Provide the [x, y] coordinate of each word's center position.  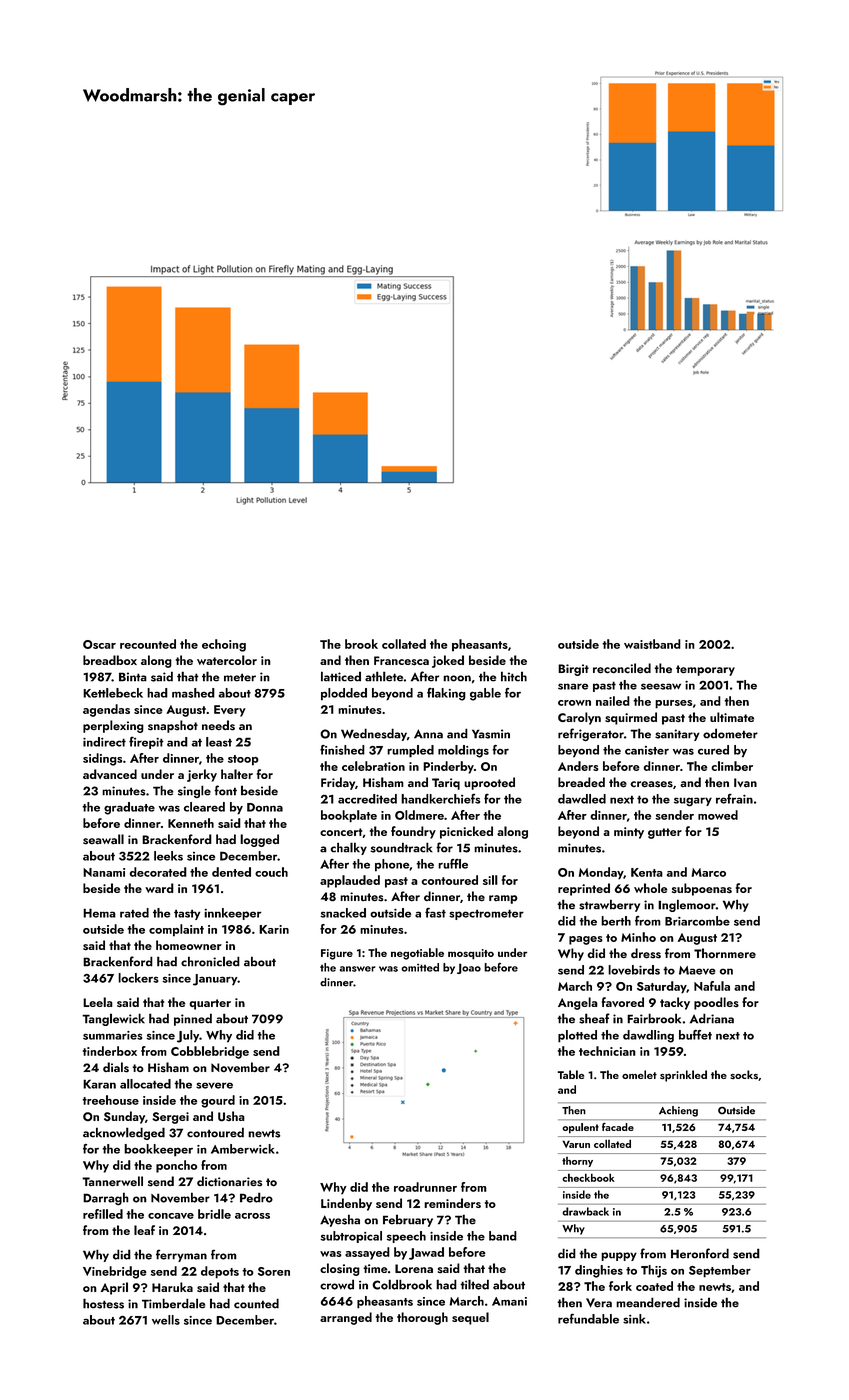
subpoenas [702, 889]
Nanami [104, 872]
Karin [274, 929]
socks [744, 1074]
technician [607, 1051]
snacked [343, 913]
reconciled [622, 668]
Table [570, 1074]
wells [166, 1320]
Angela [578, 1003]
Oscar [99, 644]
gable [485, 694]
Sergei [170, 1118]
